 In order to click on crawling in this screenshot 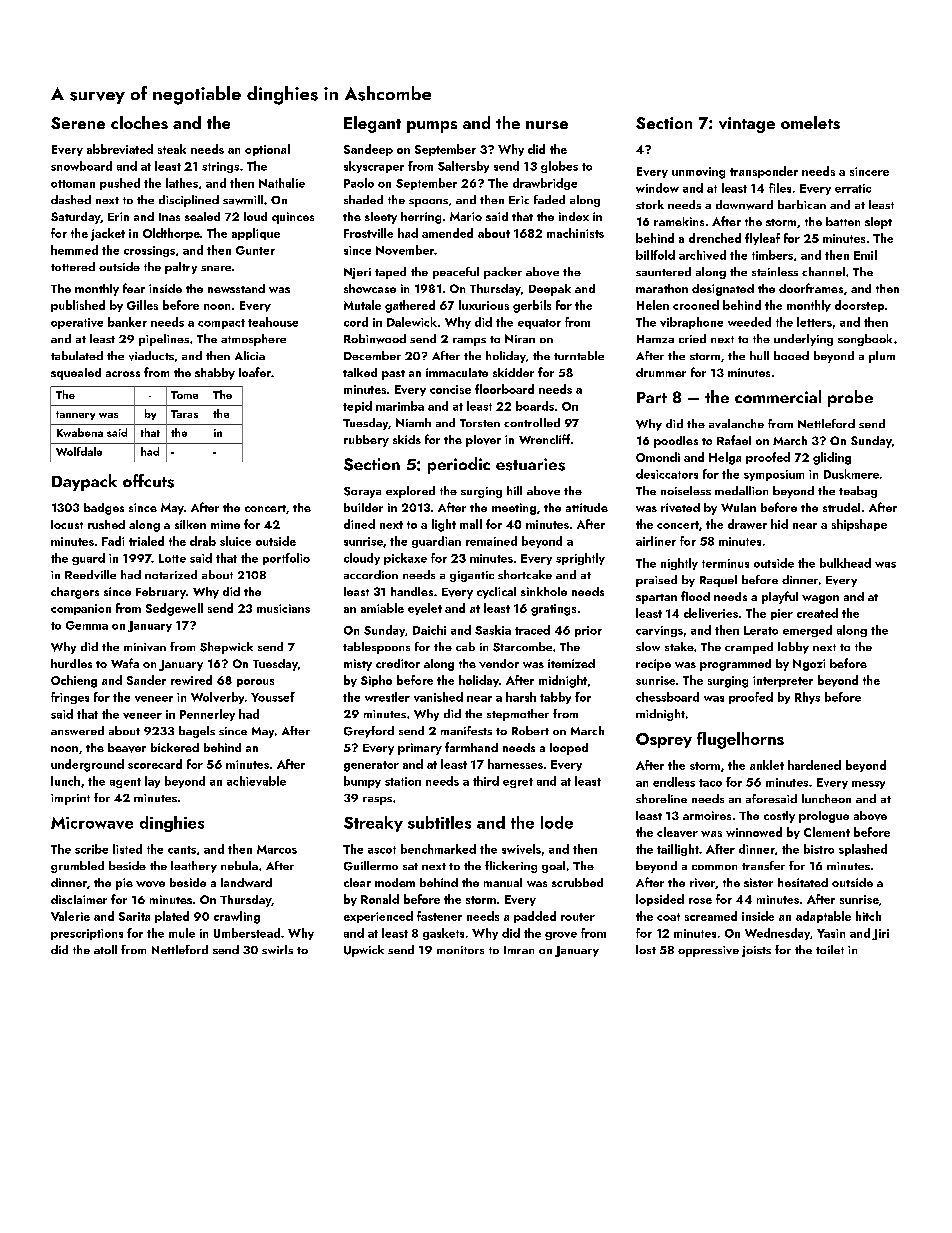, I will do `click(237, 917)`.
